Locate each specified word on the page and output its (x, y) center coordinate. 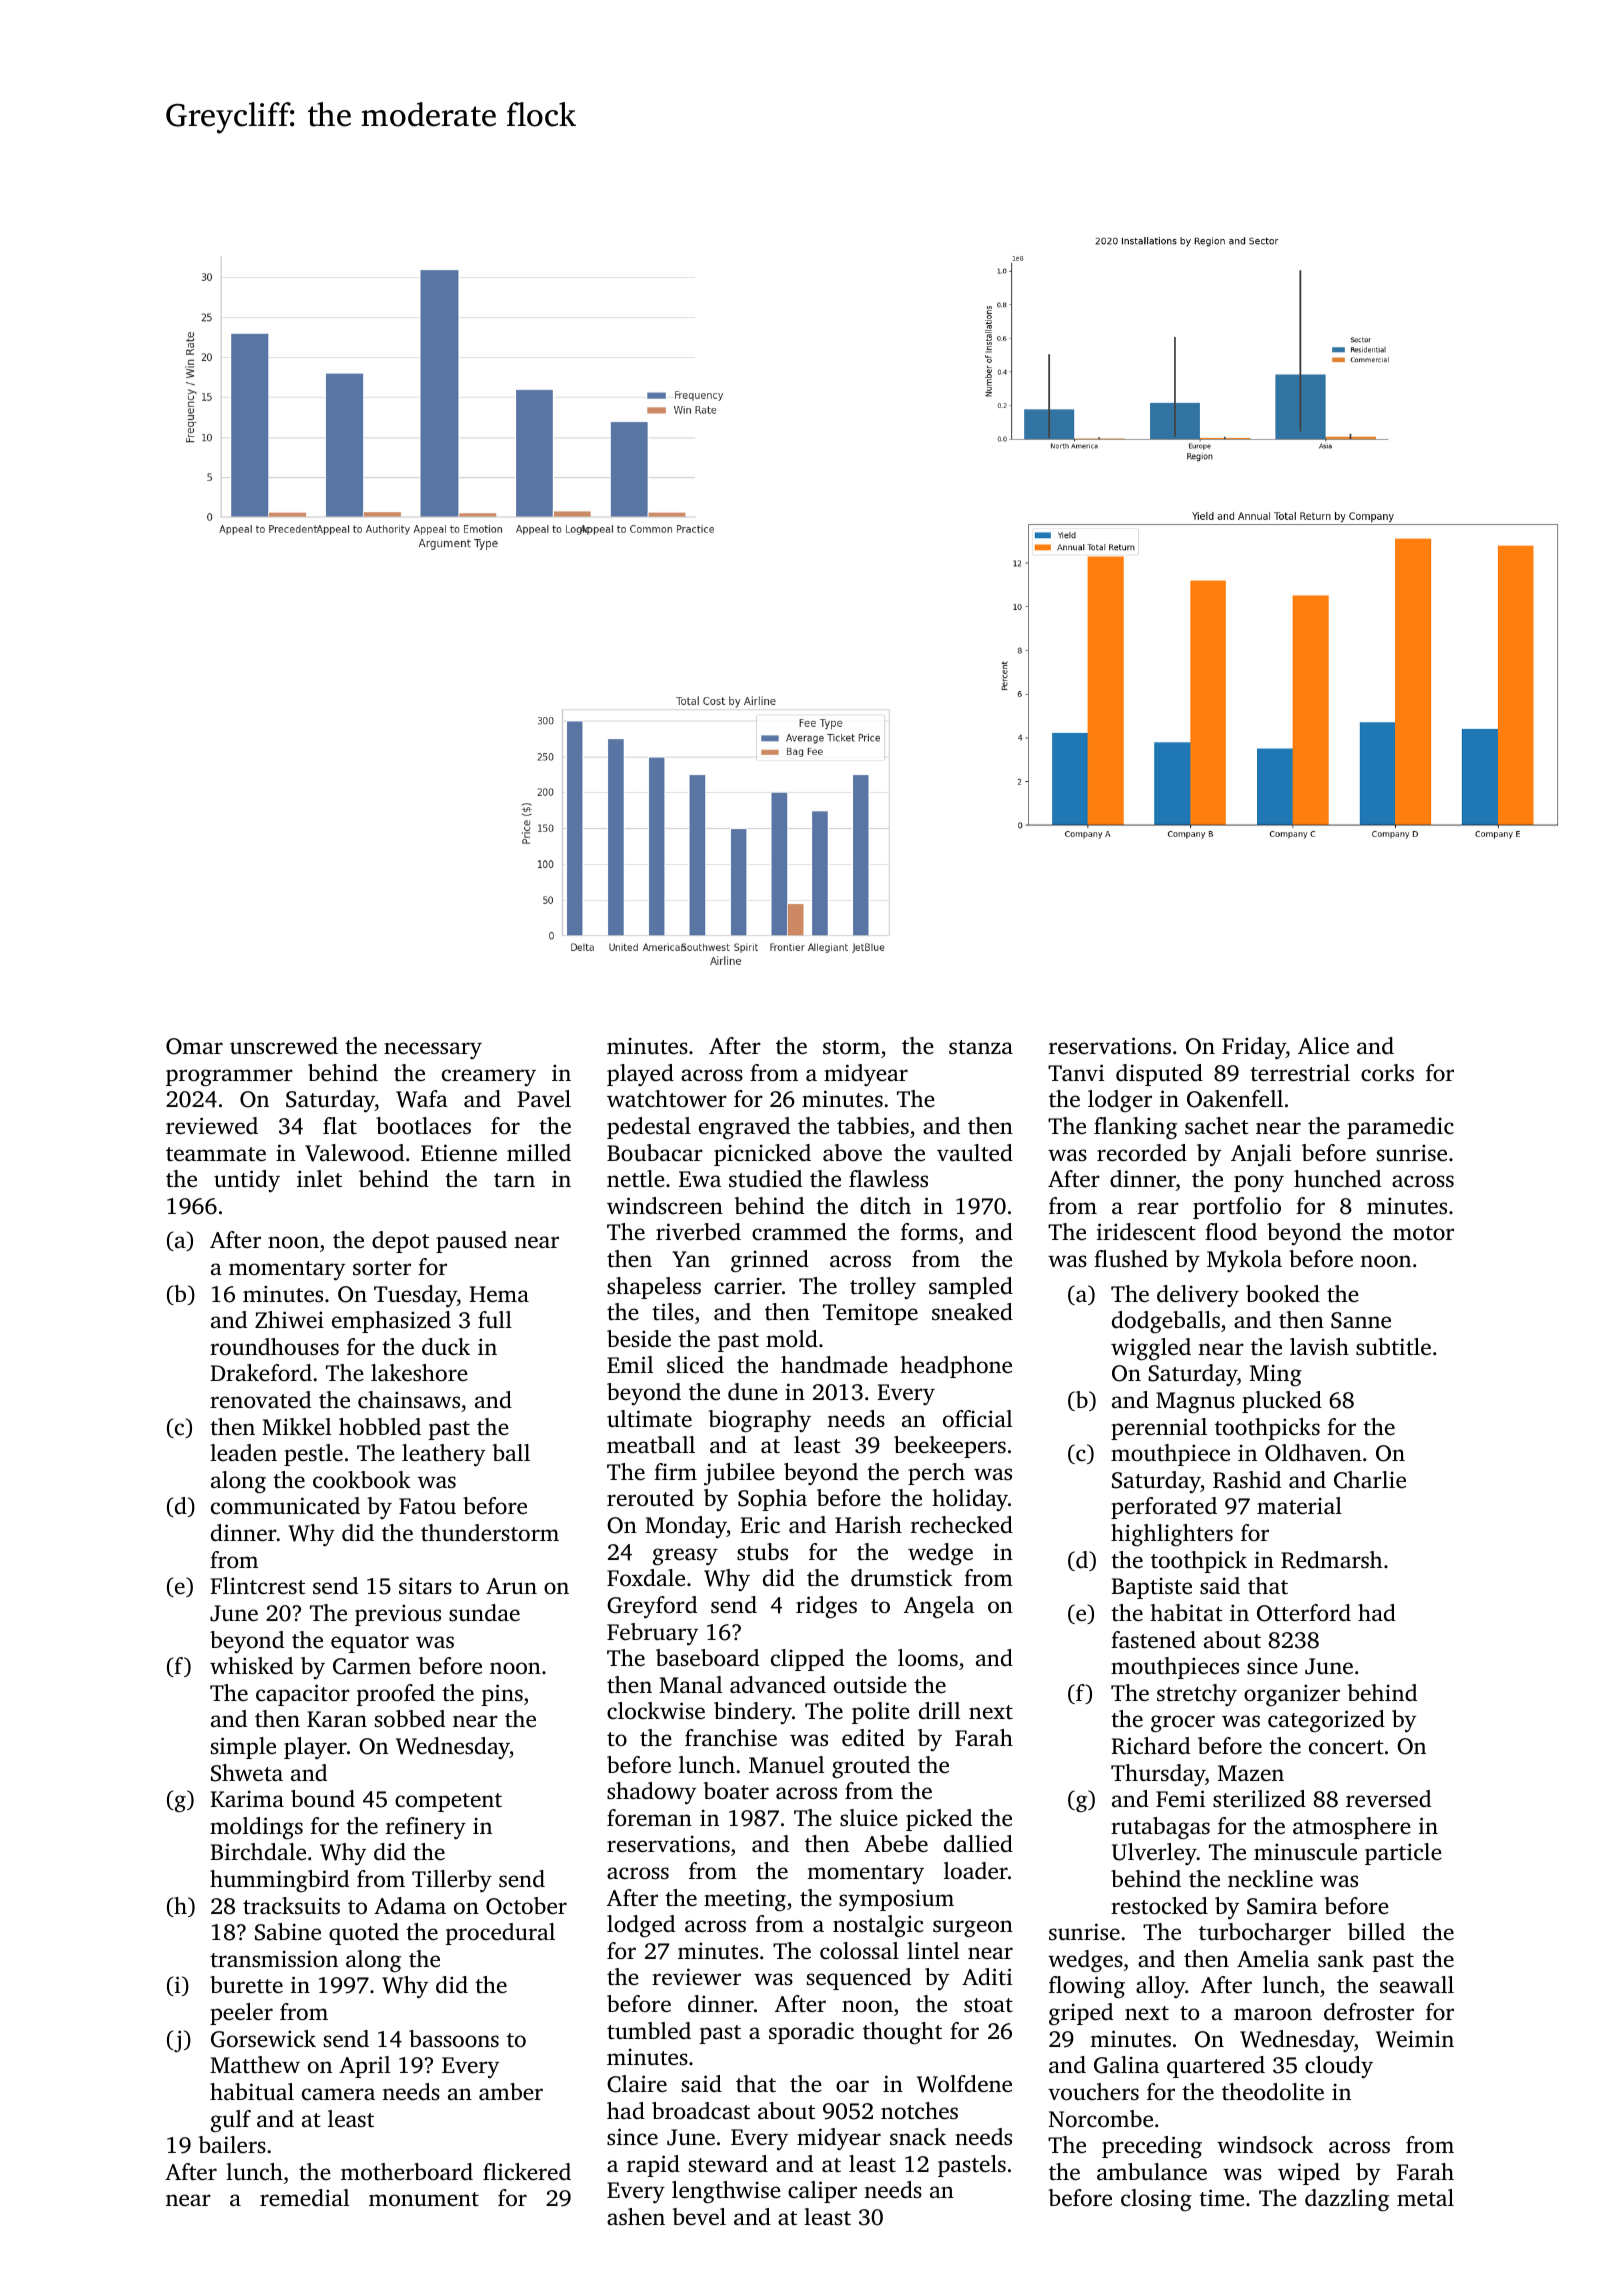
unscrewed (284, 1046)
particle (1403, 1854)
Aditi (987, 1976)
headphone (956, 1367)
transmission (274, 1959)
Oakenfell (1235, 1099)
